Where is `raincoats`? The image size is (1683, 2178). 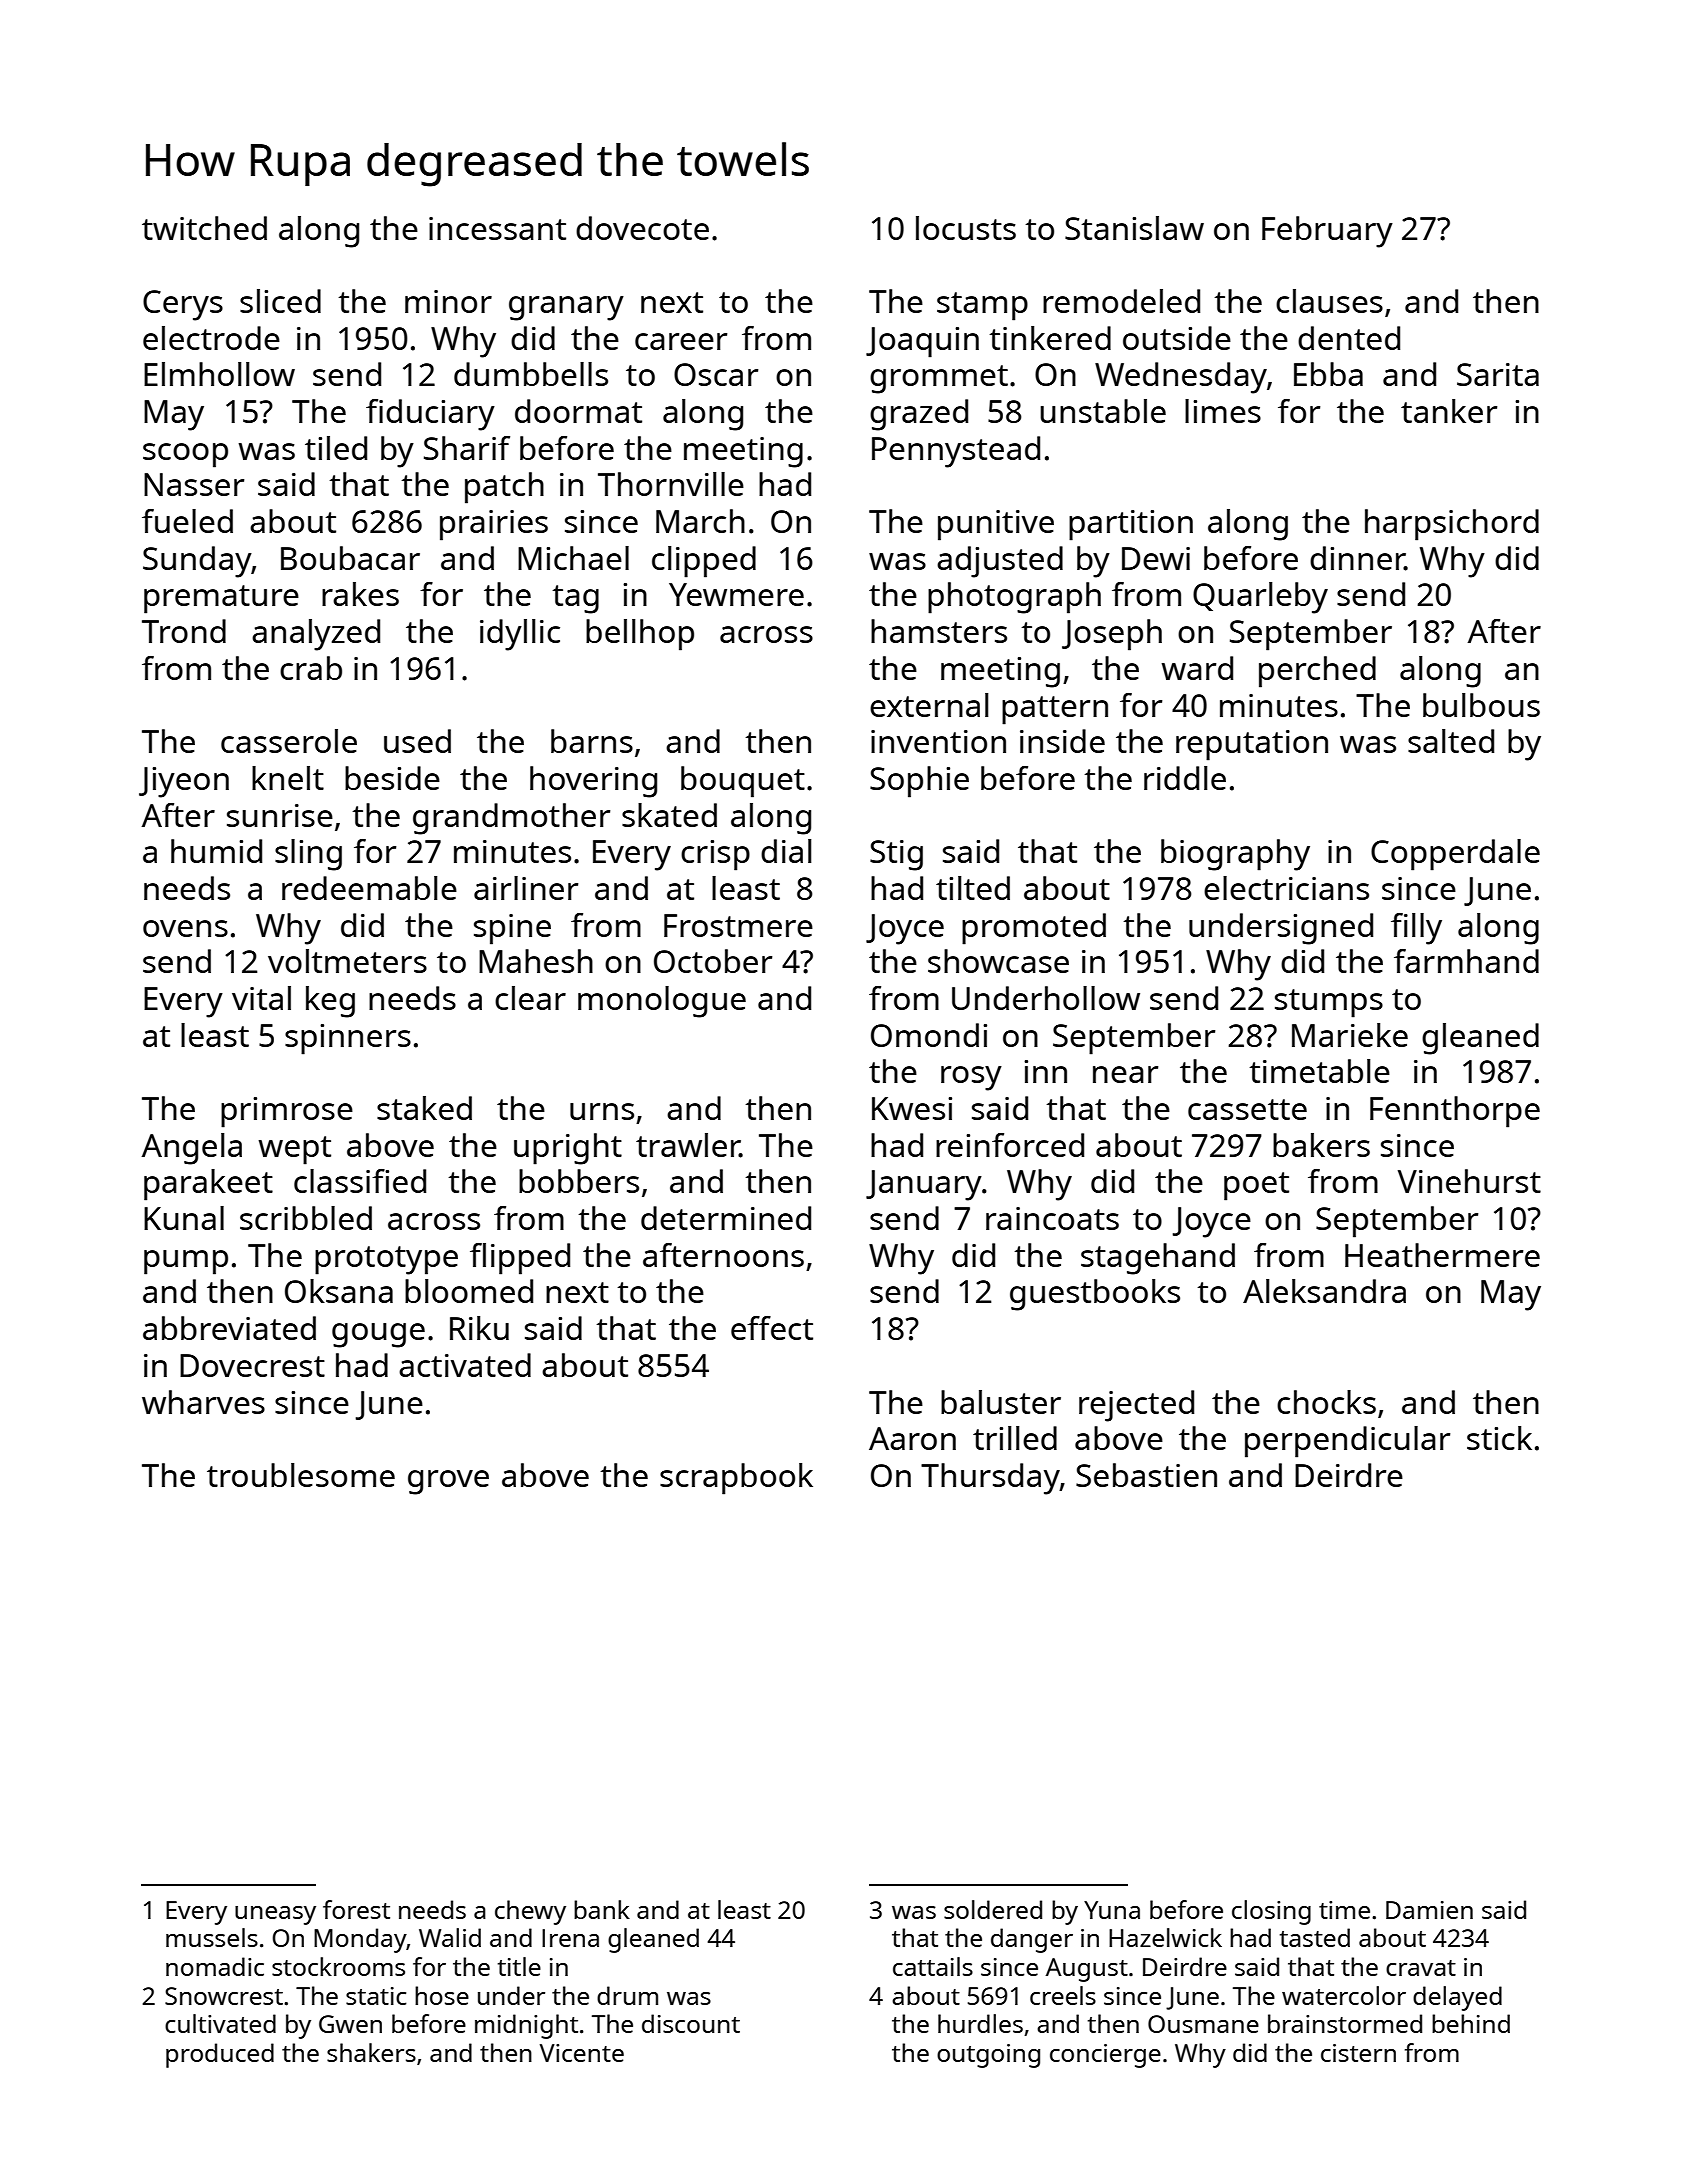
raincoats is located at coordinates (1052, 1218).
